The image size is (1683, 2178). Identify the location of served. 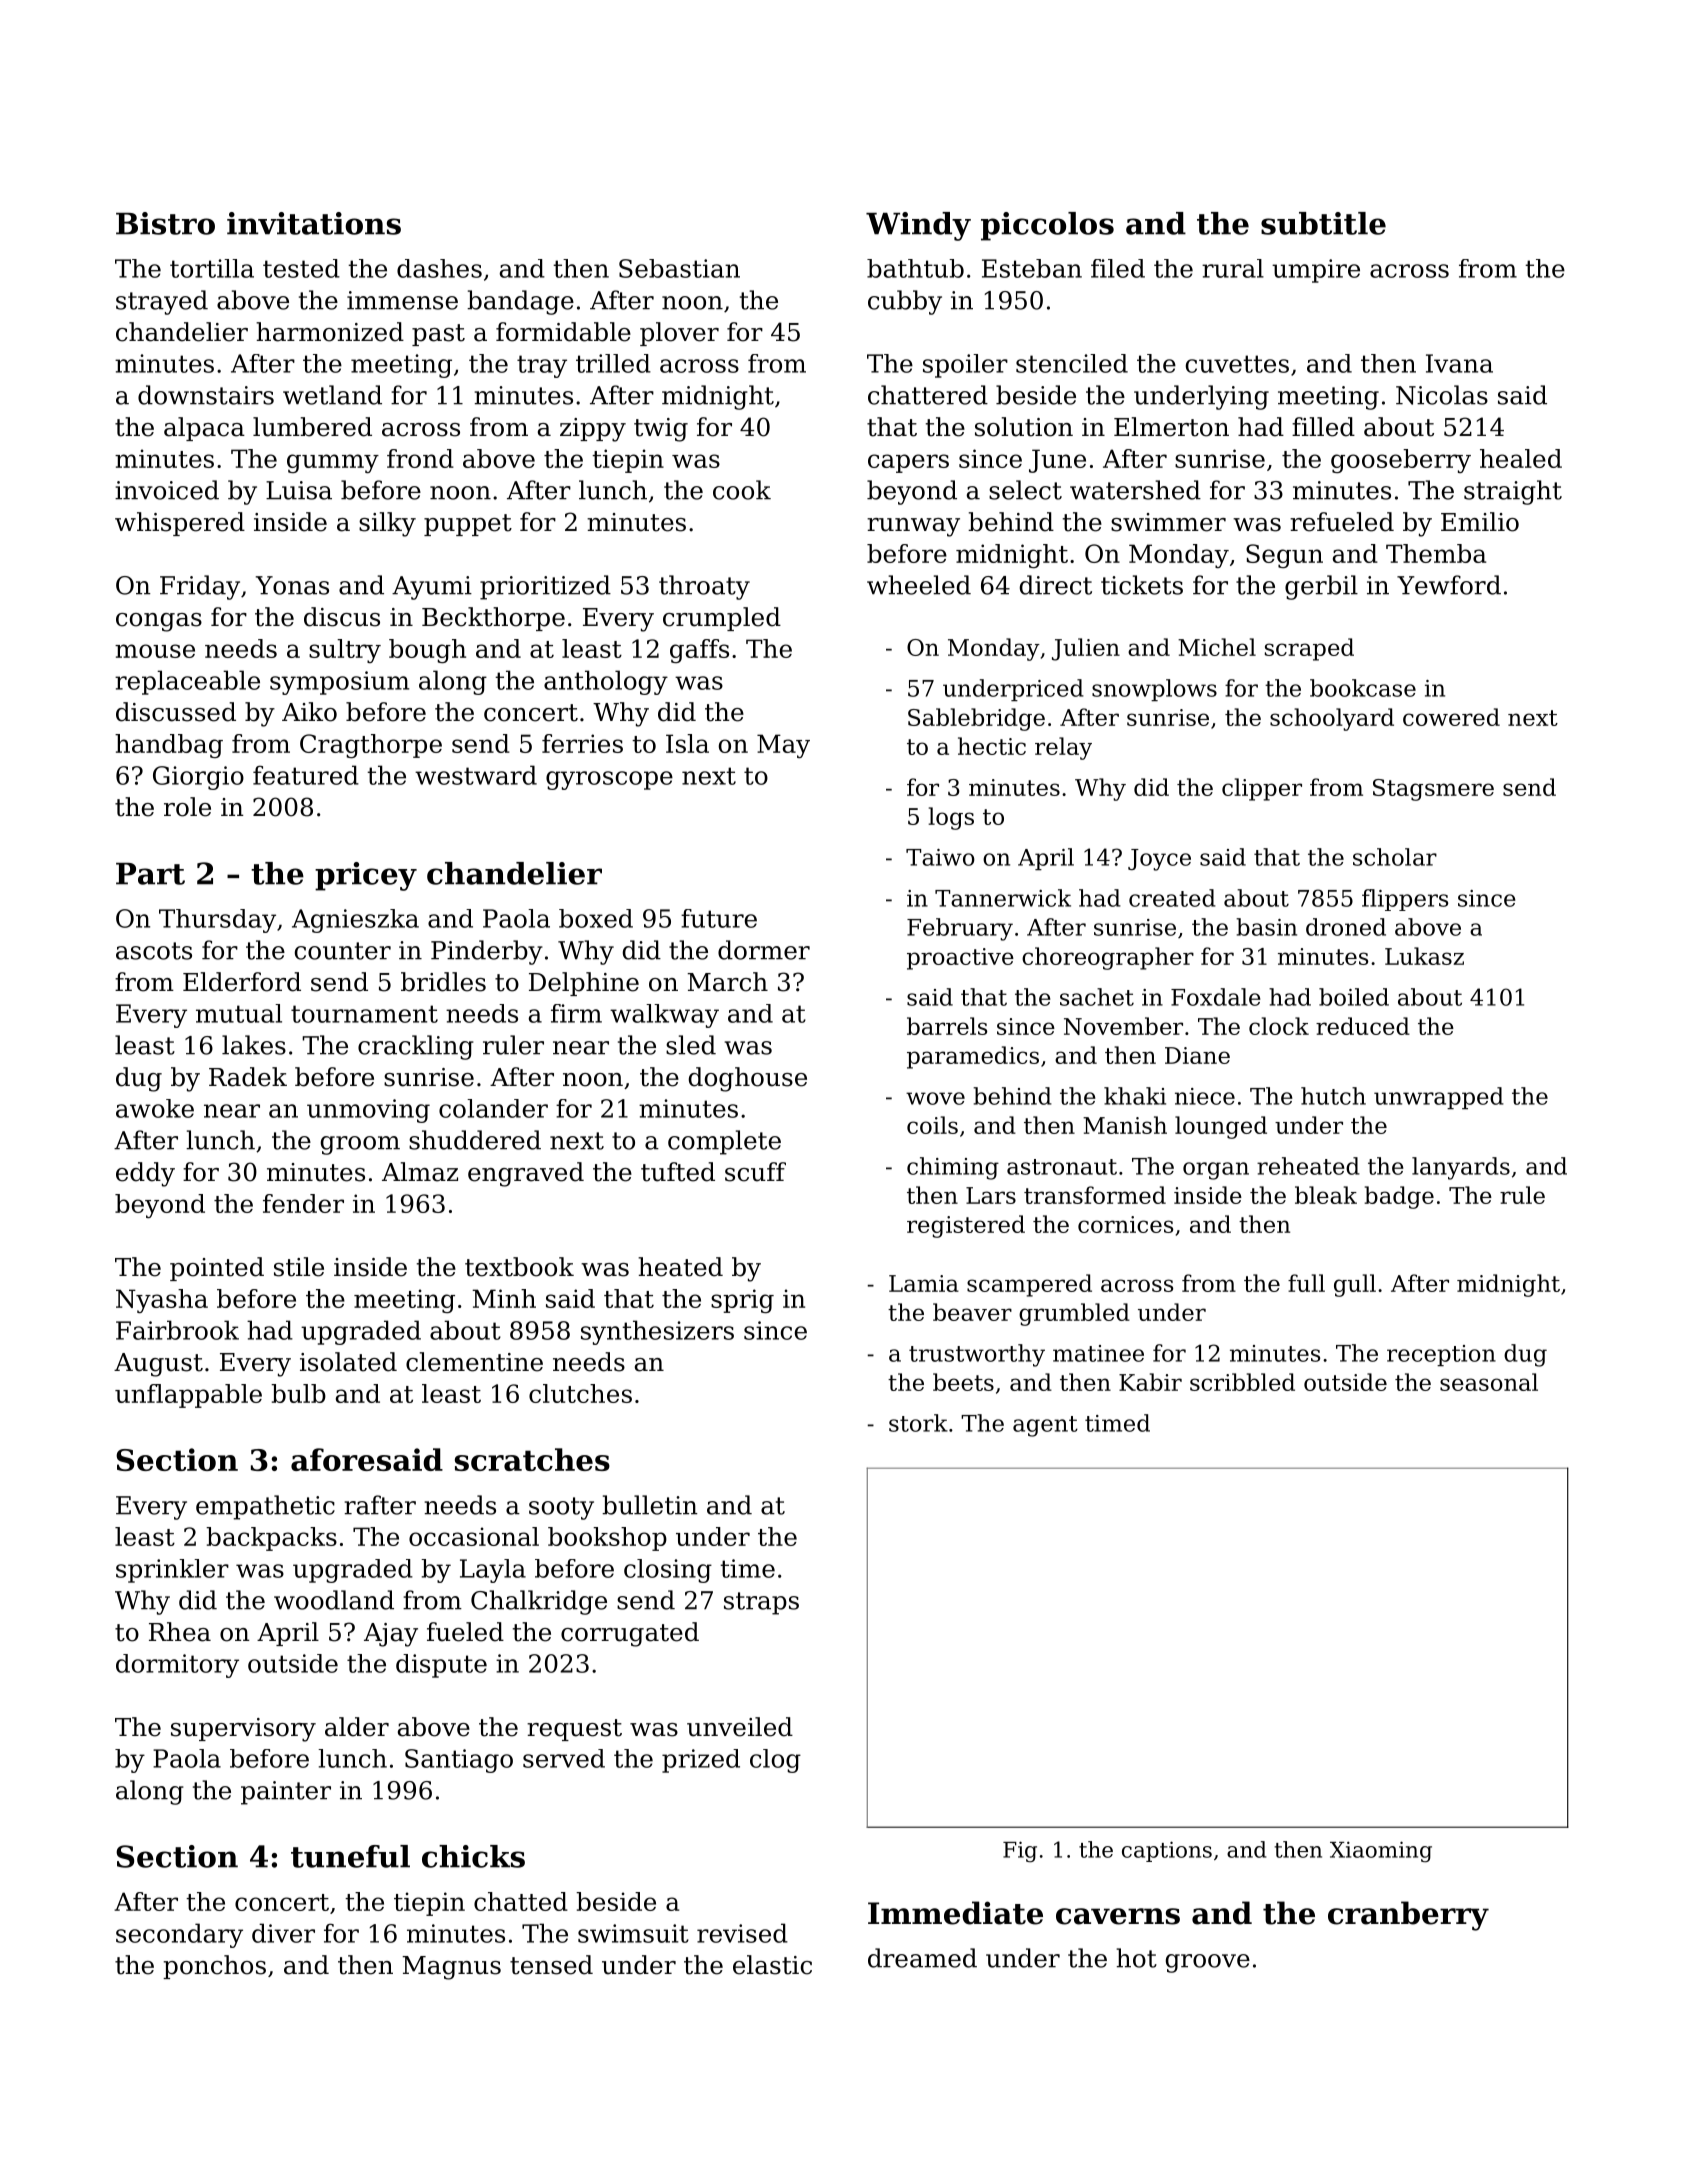
(564, 1758).
